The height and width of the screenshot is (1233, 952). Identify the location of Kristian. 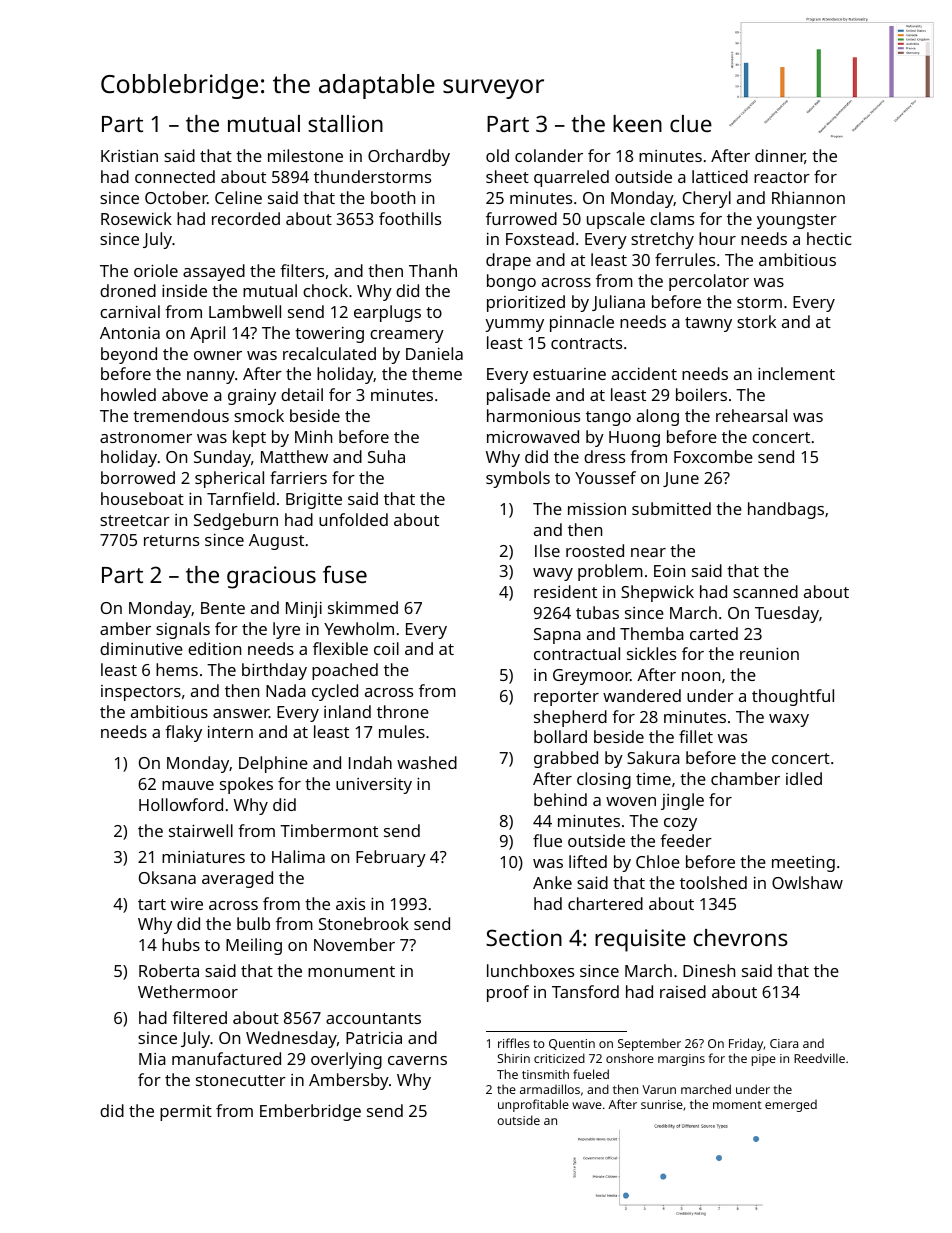
(129, 156).
